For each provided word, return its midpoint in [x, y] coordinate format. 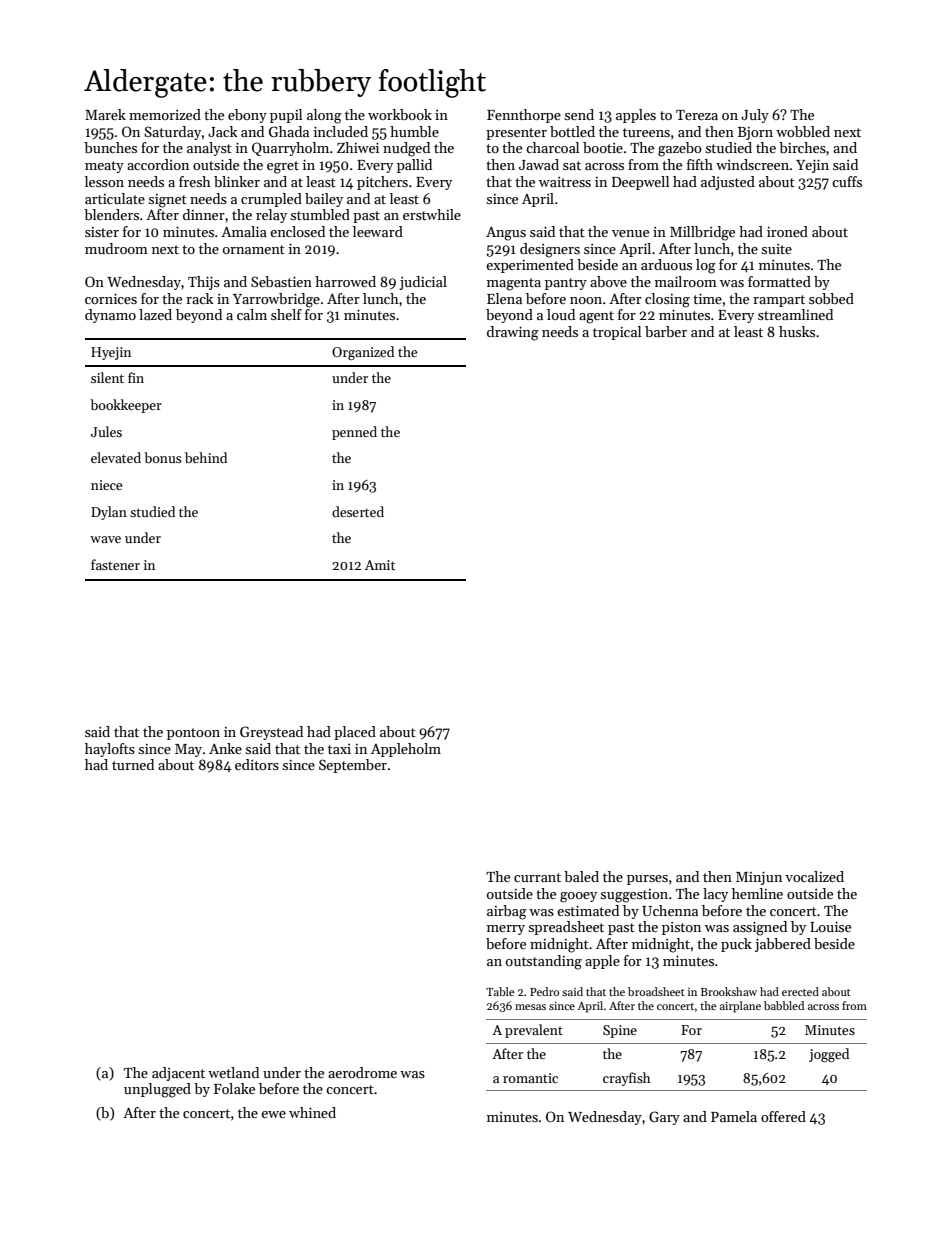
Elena [504, 298]
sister [102, 232]
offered [783, 1116]
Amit [380, 565]
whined [312, 1112]
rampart [779, 301]
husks [797, 331]
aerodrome [362, 1072]
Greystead [271, 733]
